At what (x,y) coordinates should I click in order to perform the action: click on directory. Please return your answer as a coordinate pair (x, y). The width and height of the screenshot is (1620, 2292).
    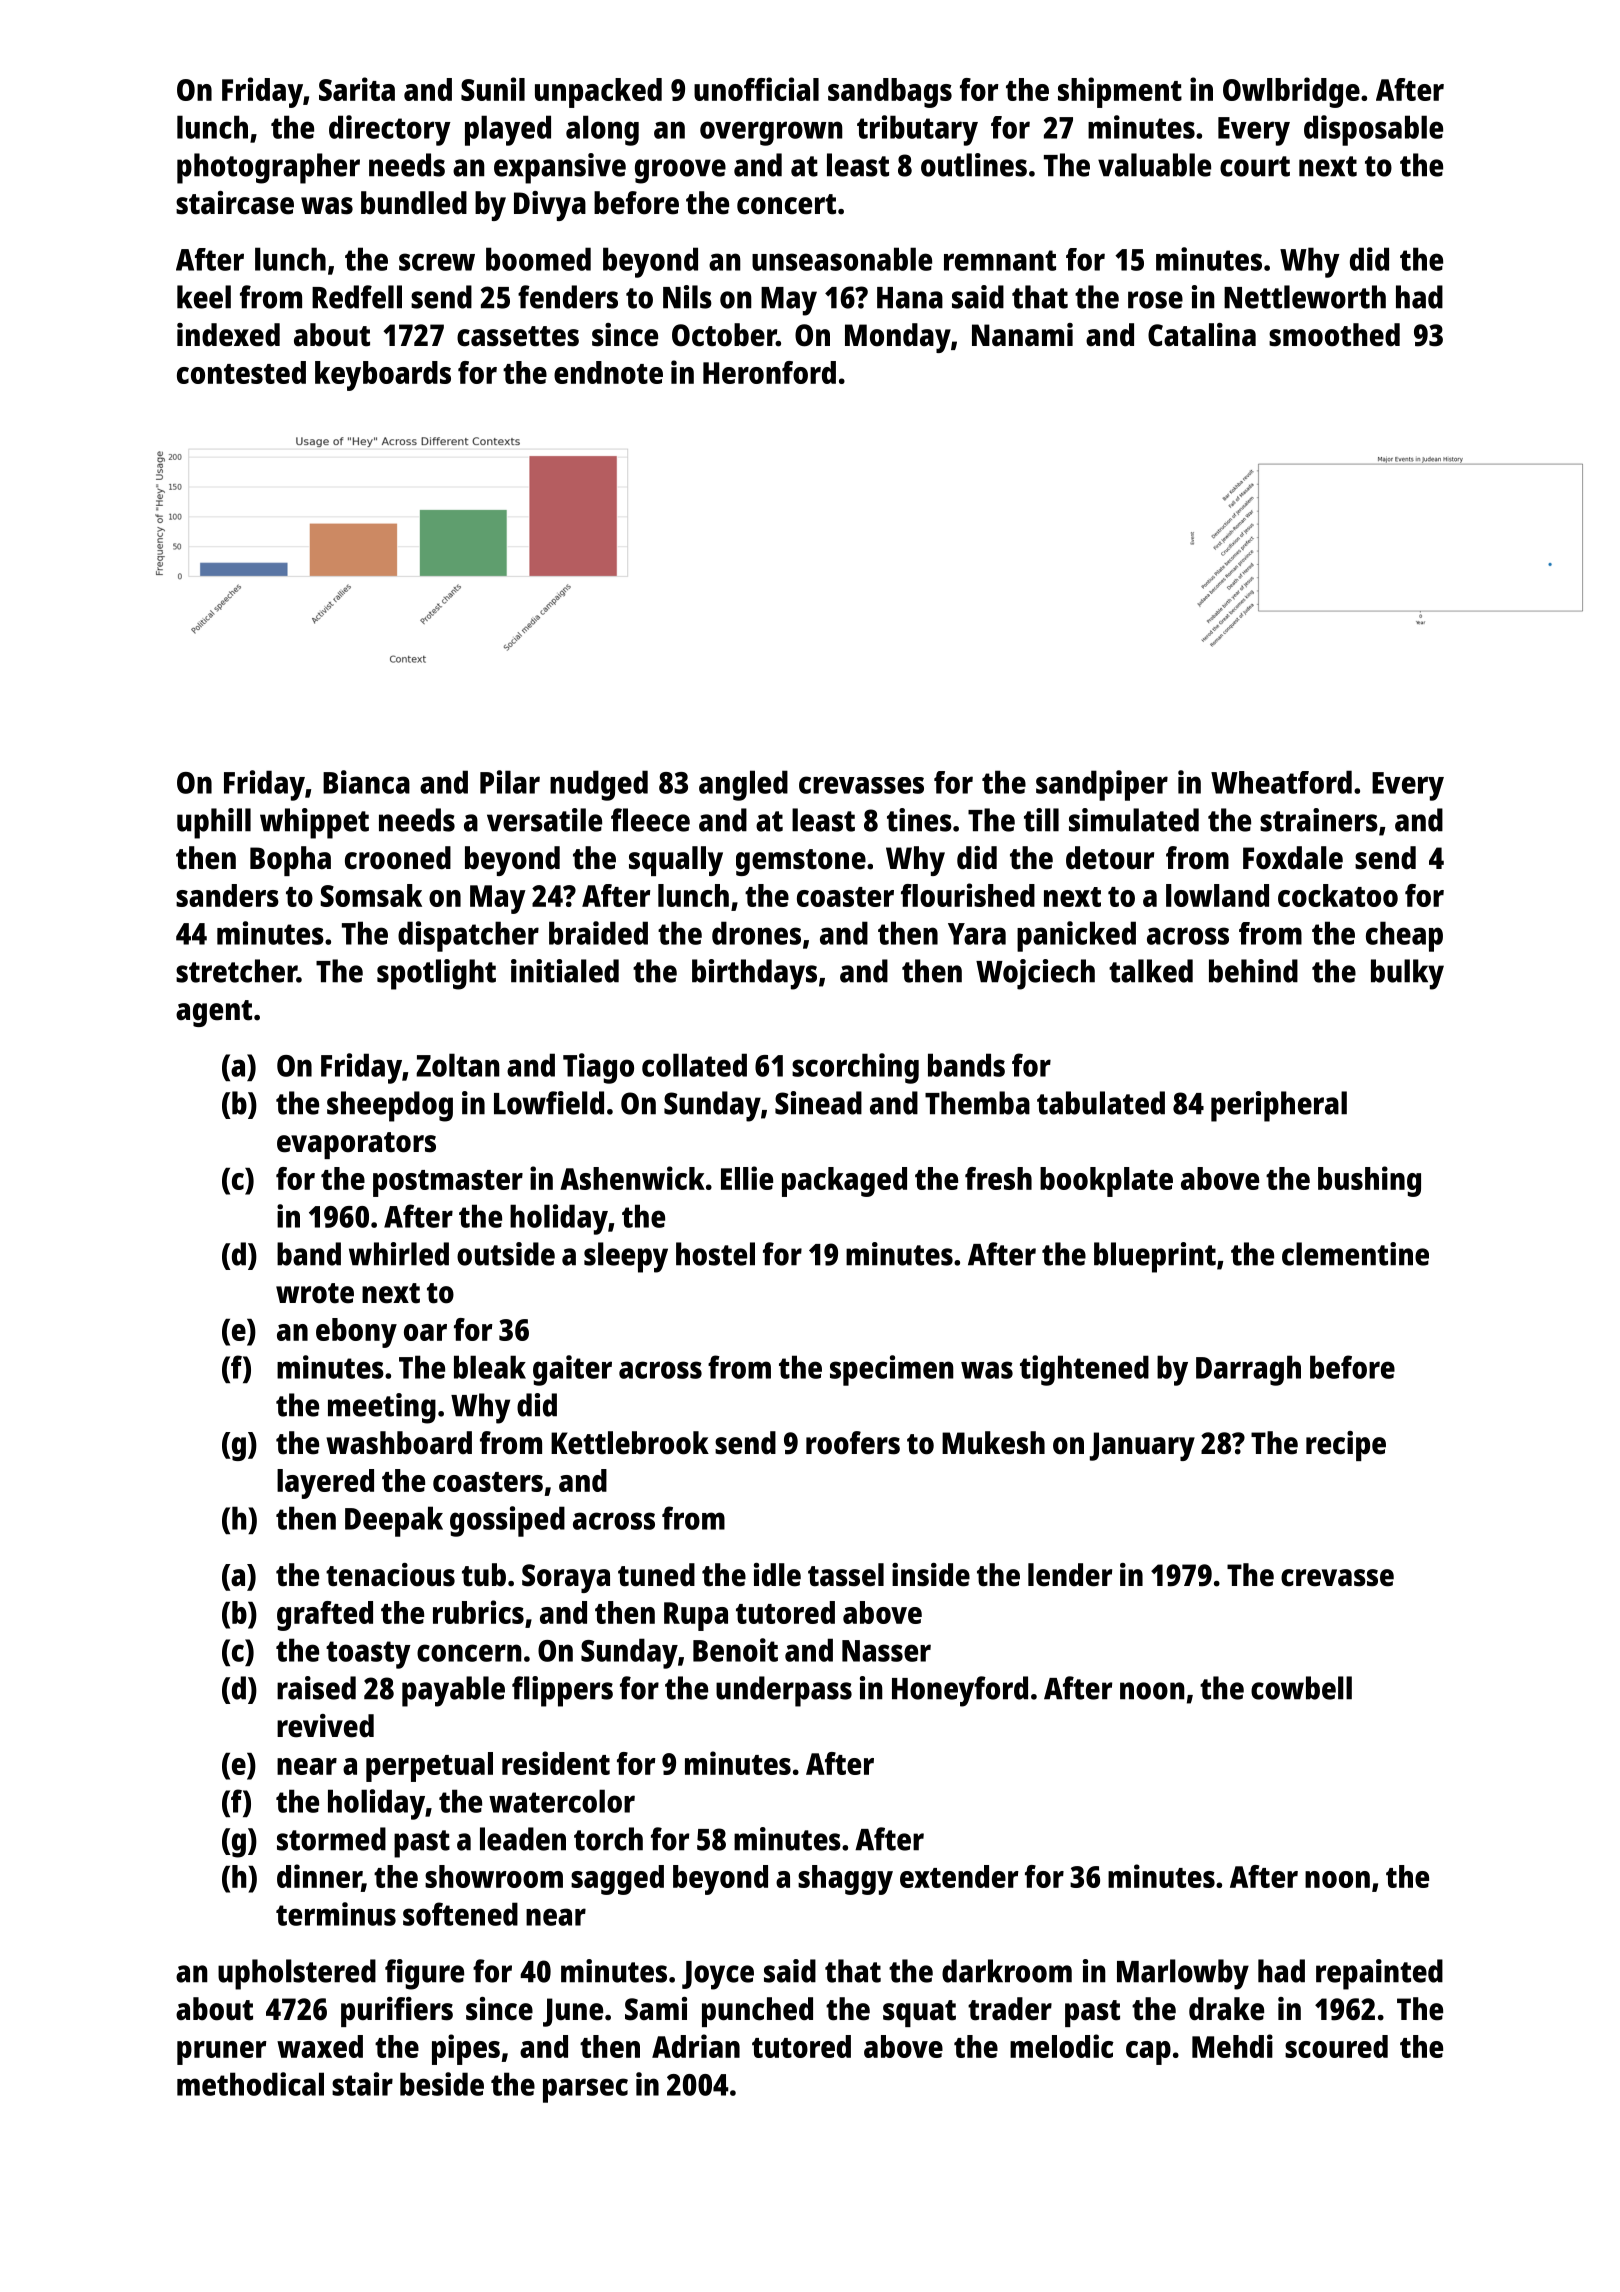
    Looking at the image, I should click on (390, 130).
